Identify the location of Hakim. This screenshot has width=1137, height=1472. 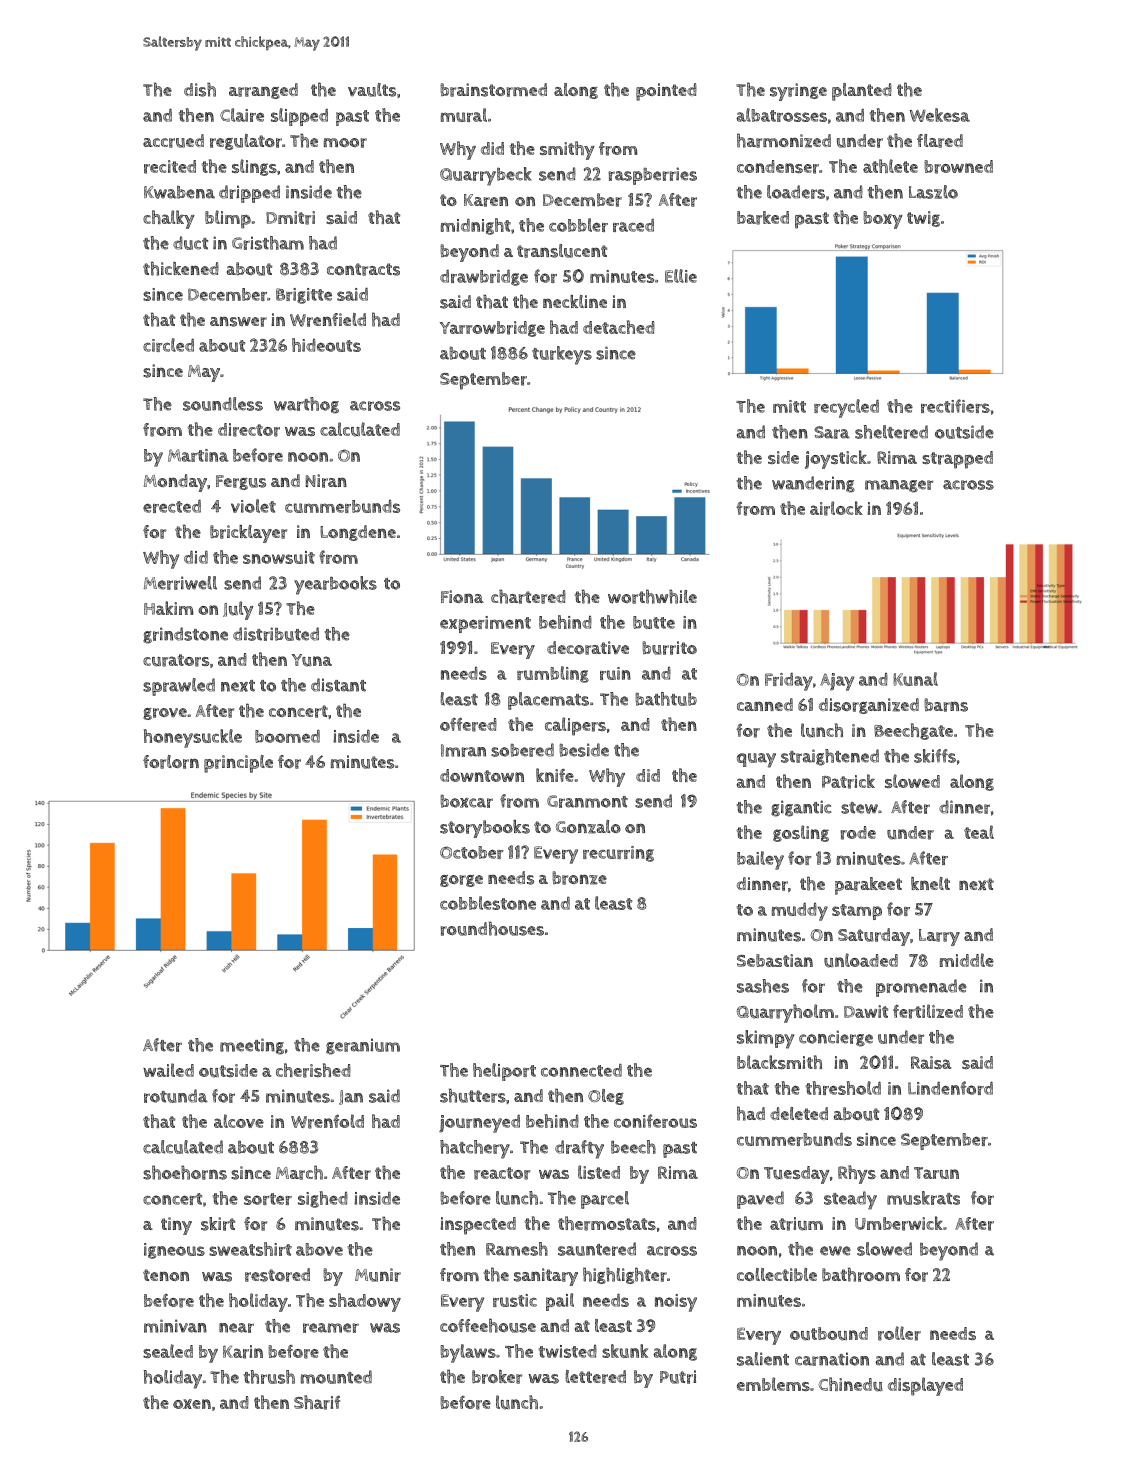
(168, 608).
